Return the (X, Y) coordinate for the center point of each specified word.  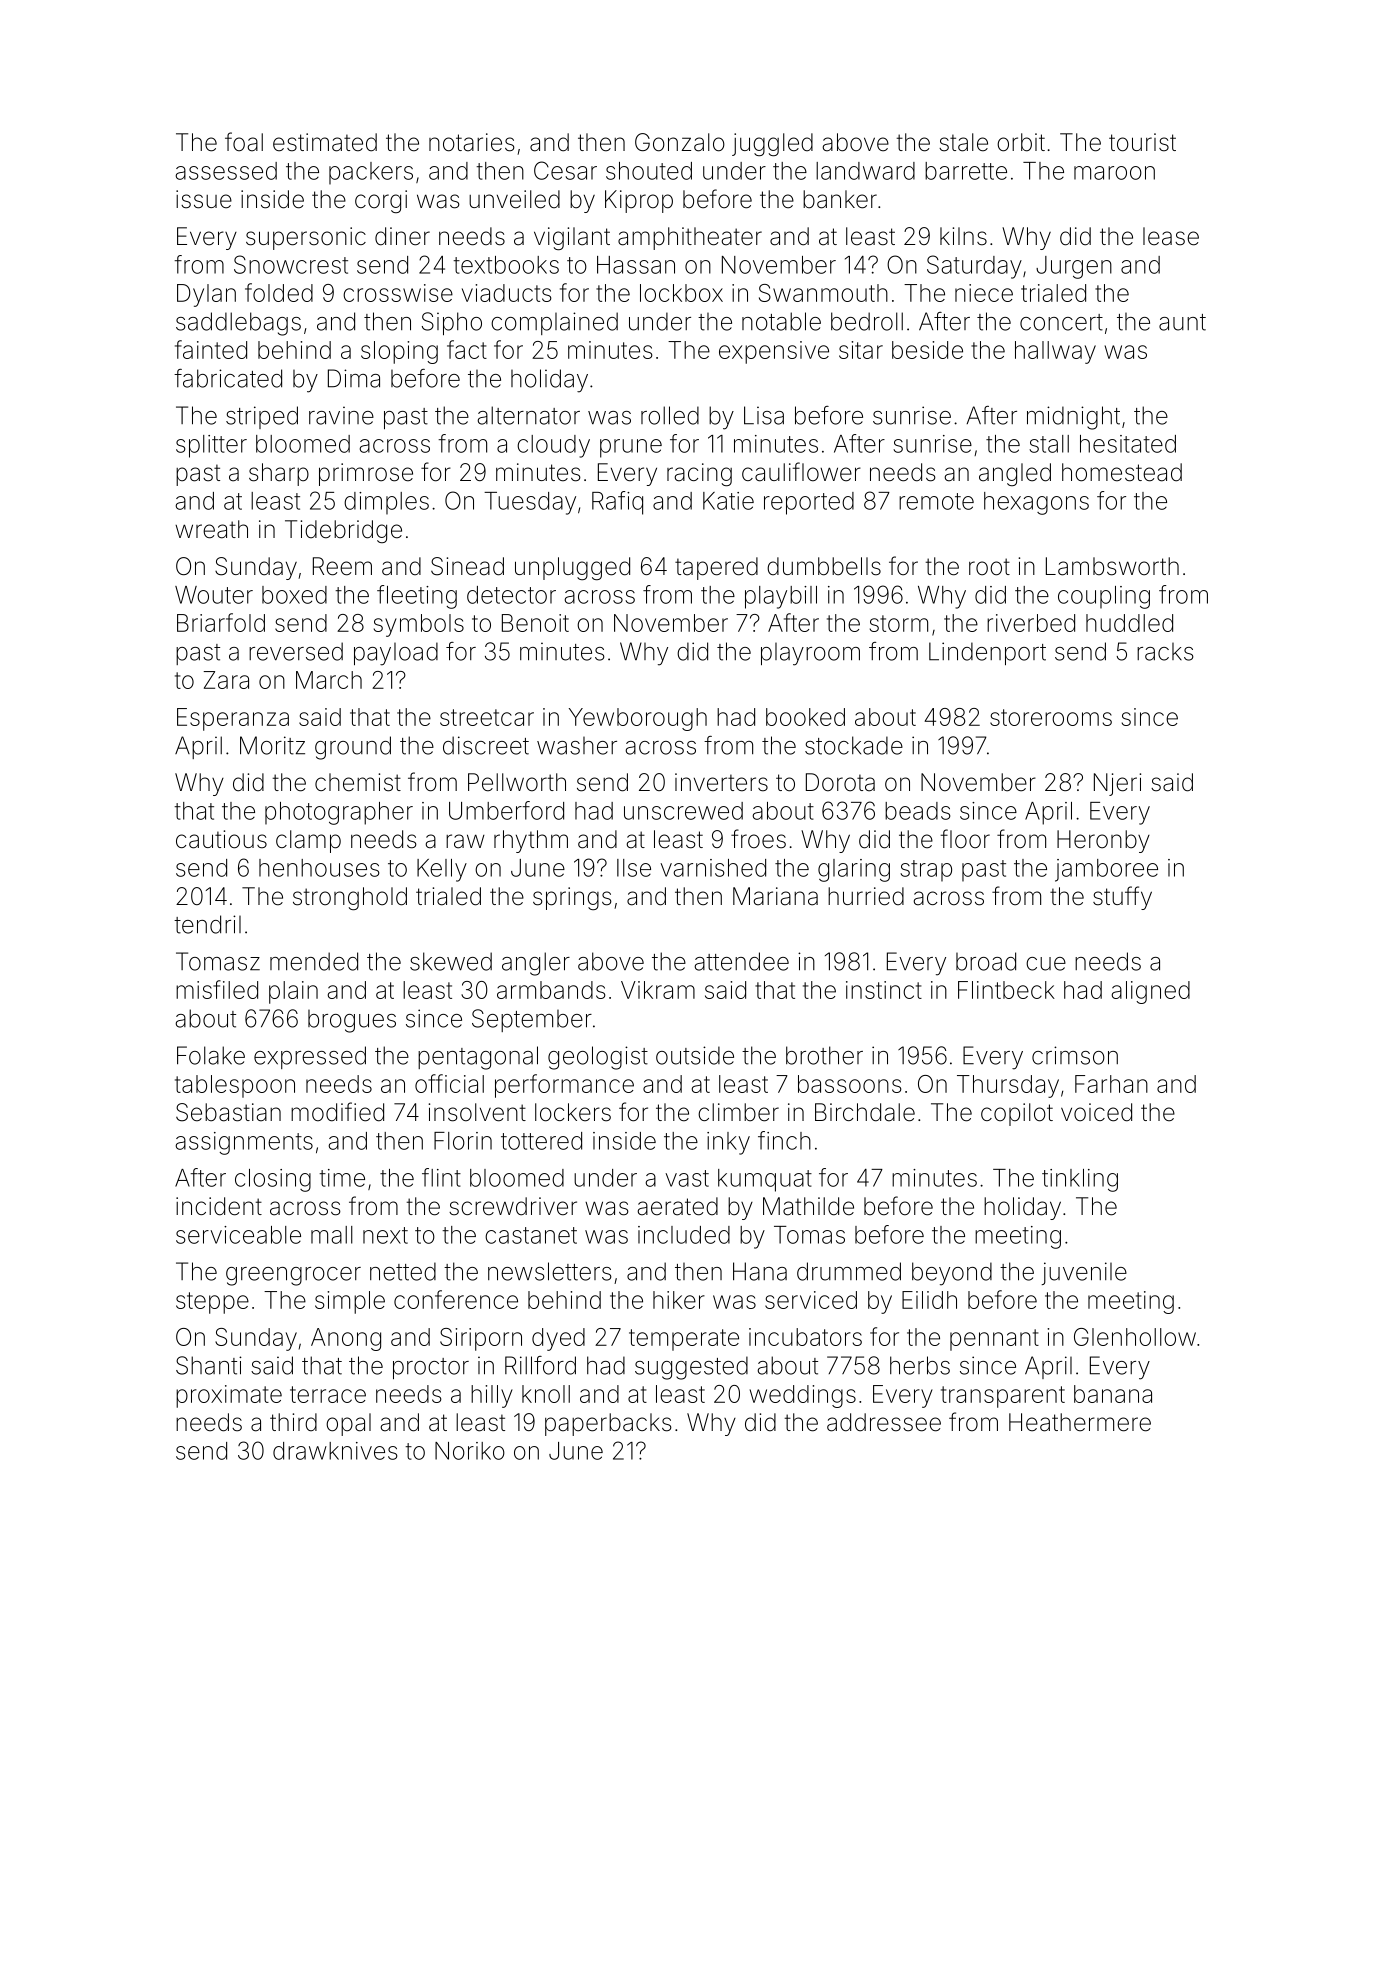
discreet (486, 745)
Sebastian (228, 1112)
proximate (229, 1396)
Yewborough (638, 719)
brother (824, 1055)
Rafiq (617, 503)
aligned (1150, 992)
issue (204, 199)
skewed (451, 961)
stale (963, 142)
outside (695, 1055)
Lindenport (987, 653)
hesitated (1128, 444)
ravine (341, 415)
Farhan (1111, 1084)
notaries (472, 142)
